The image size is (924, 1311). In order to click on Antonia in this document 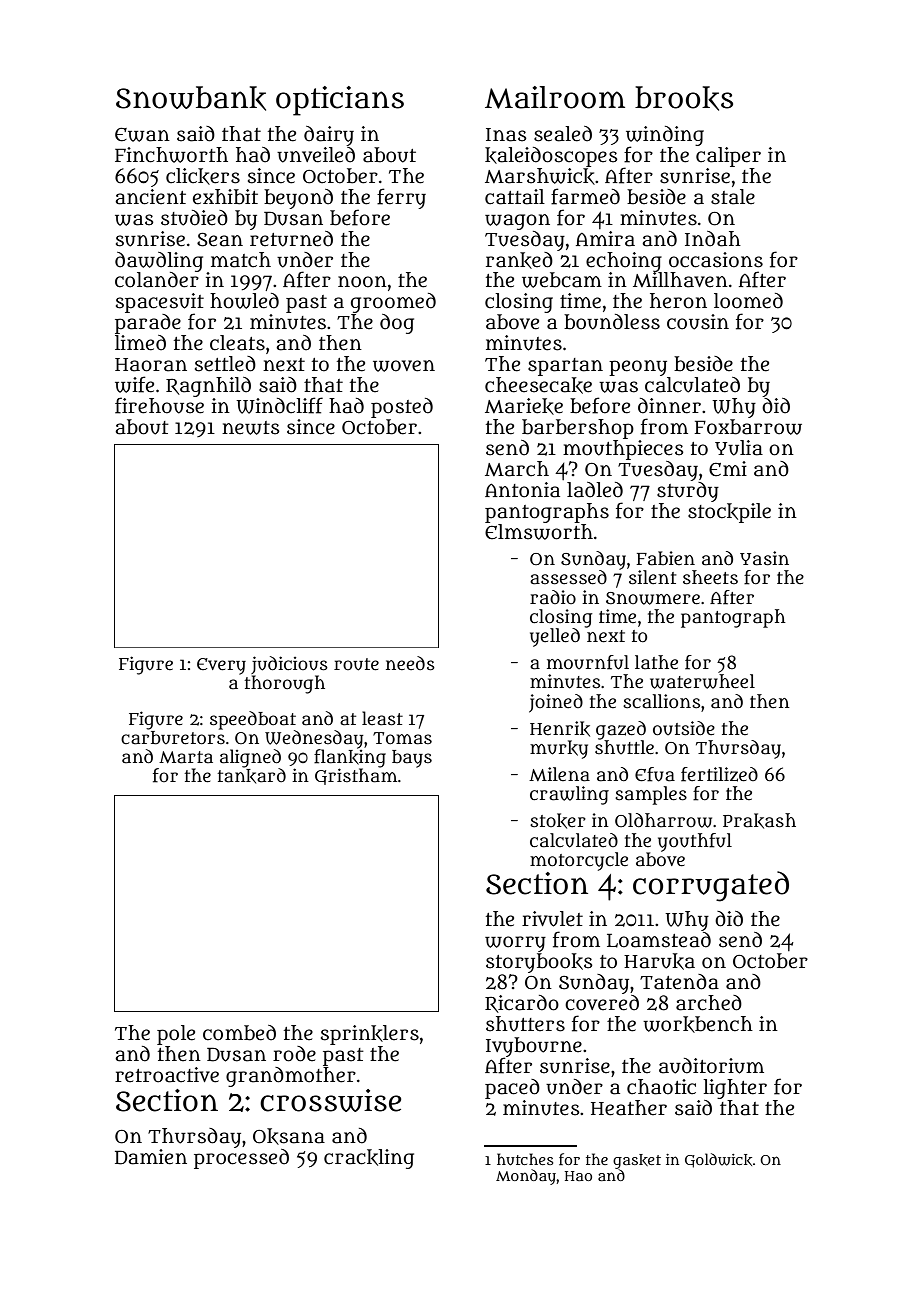, I will do `click(522, 490)`.
